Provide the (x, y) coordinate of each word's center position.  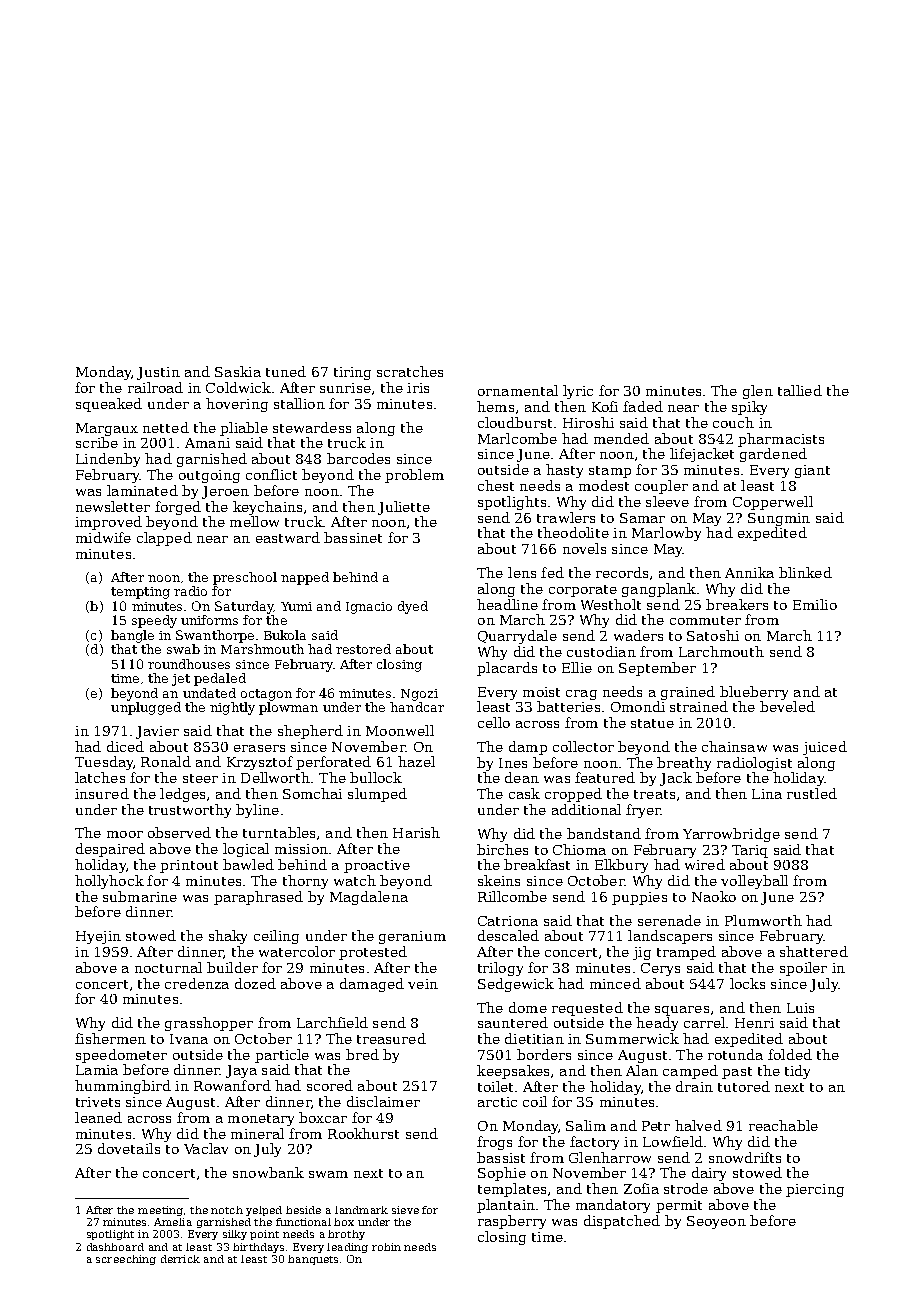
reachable (783, 1125)
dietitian (534, 1038)
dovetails (129, 1148)
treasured (391, 1038)
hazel (416, 761)
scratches (410, 371)
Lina (767, 794)
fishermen (110, 1038)
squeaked (109, 405)
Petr (656, 1126)
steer (200, 778)
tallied (800, 390)
